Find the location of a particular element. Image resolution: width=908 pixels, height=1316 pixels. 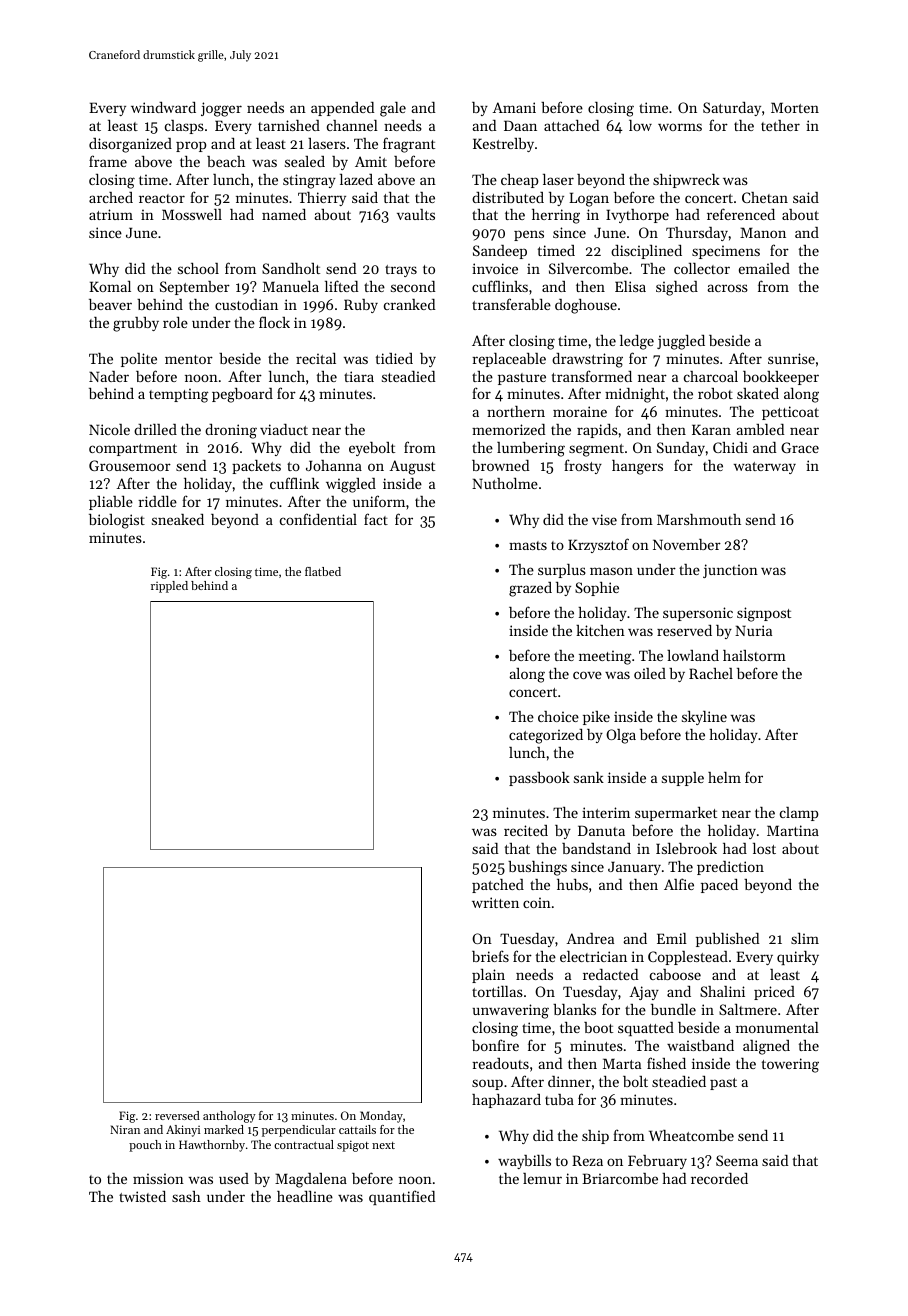

cove is located at coordinates (587, 675).
